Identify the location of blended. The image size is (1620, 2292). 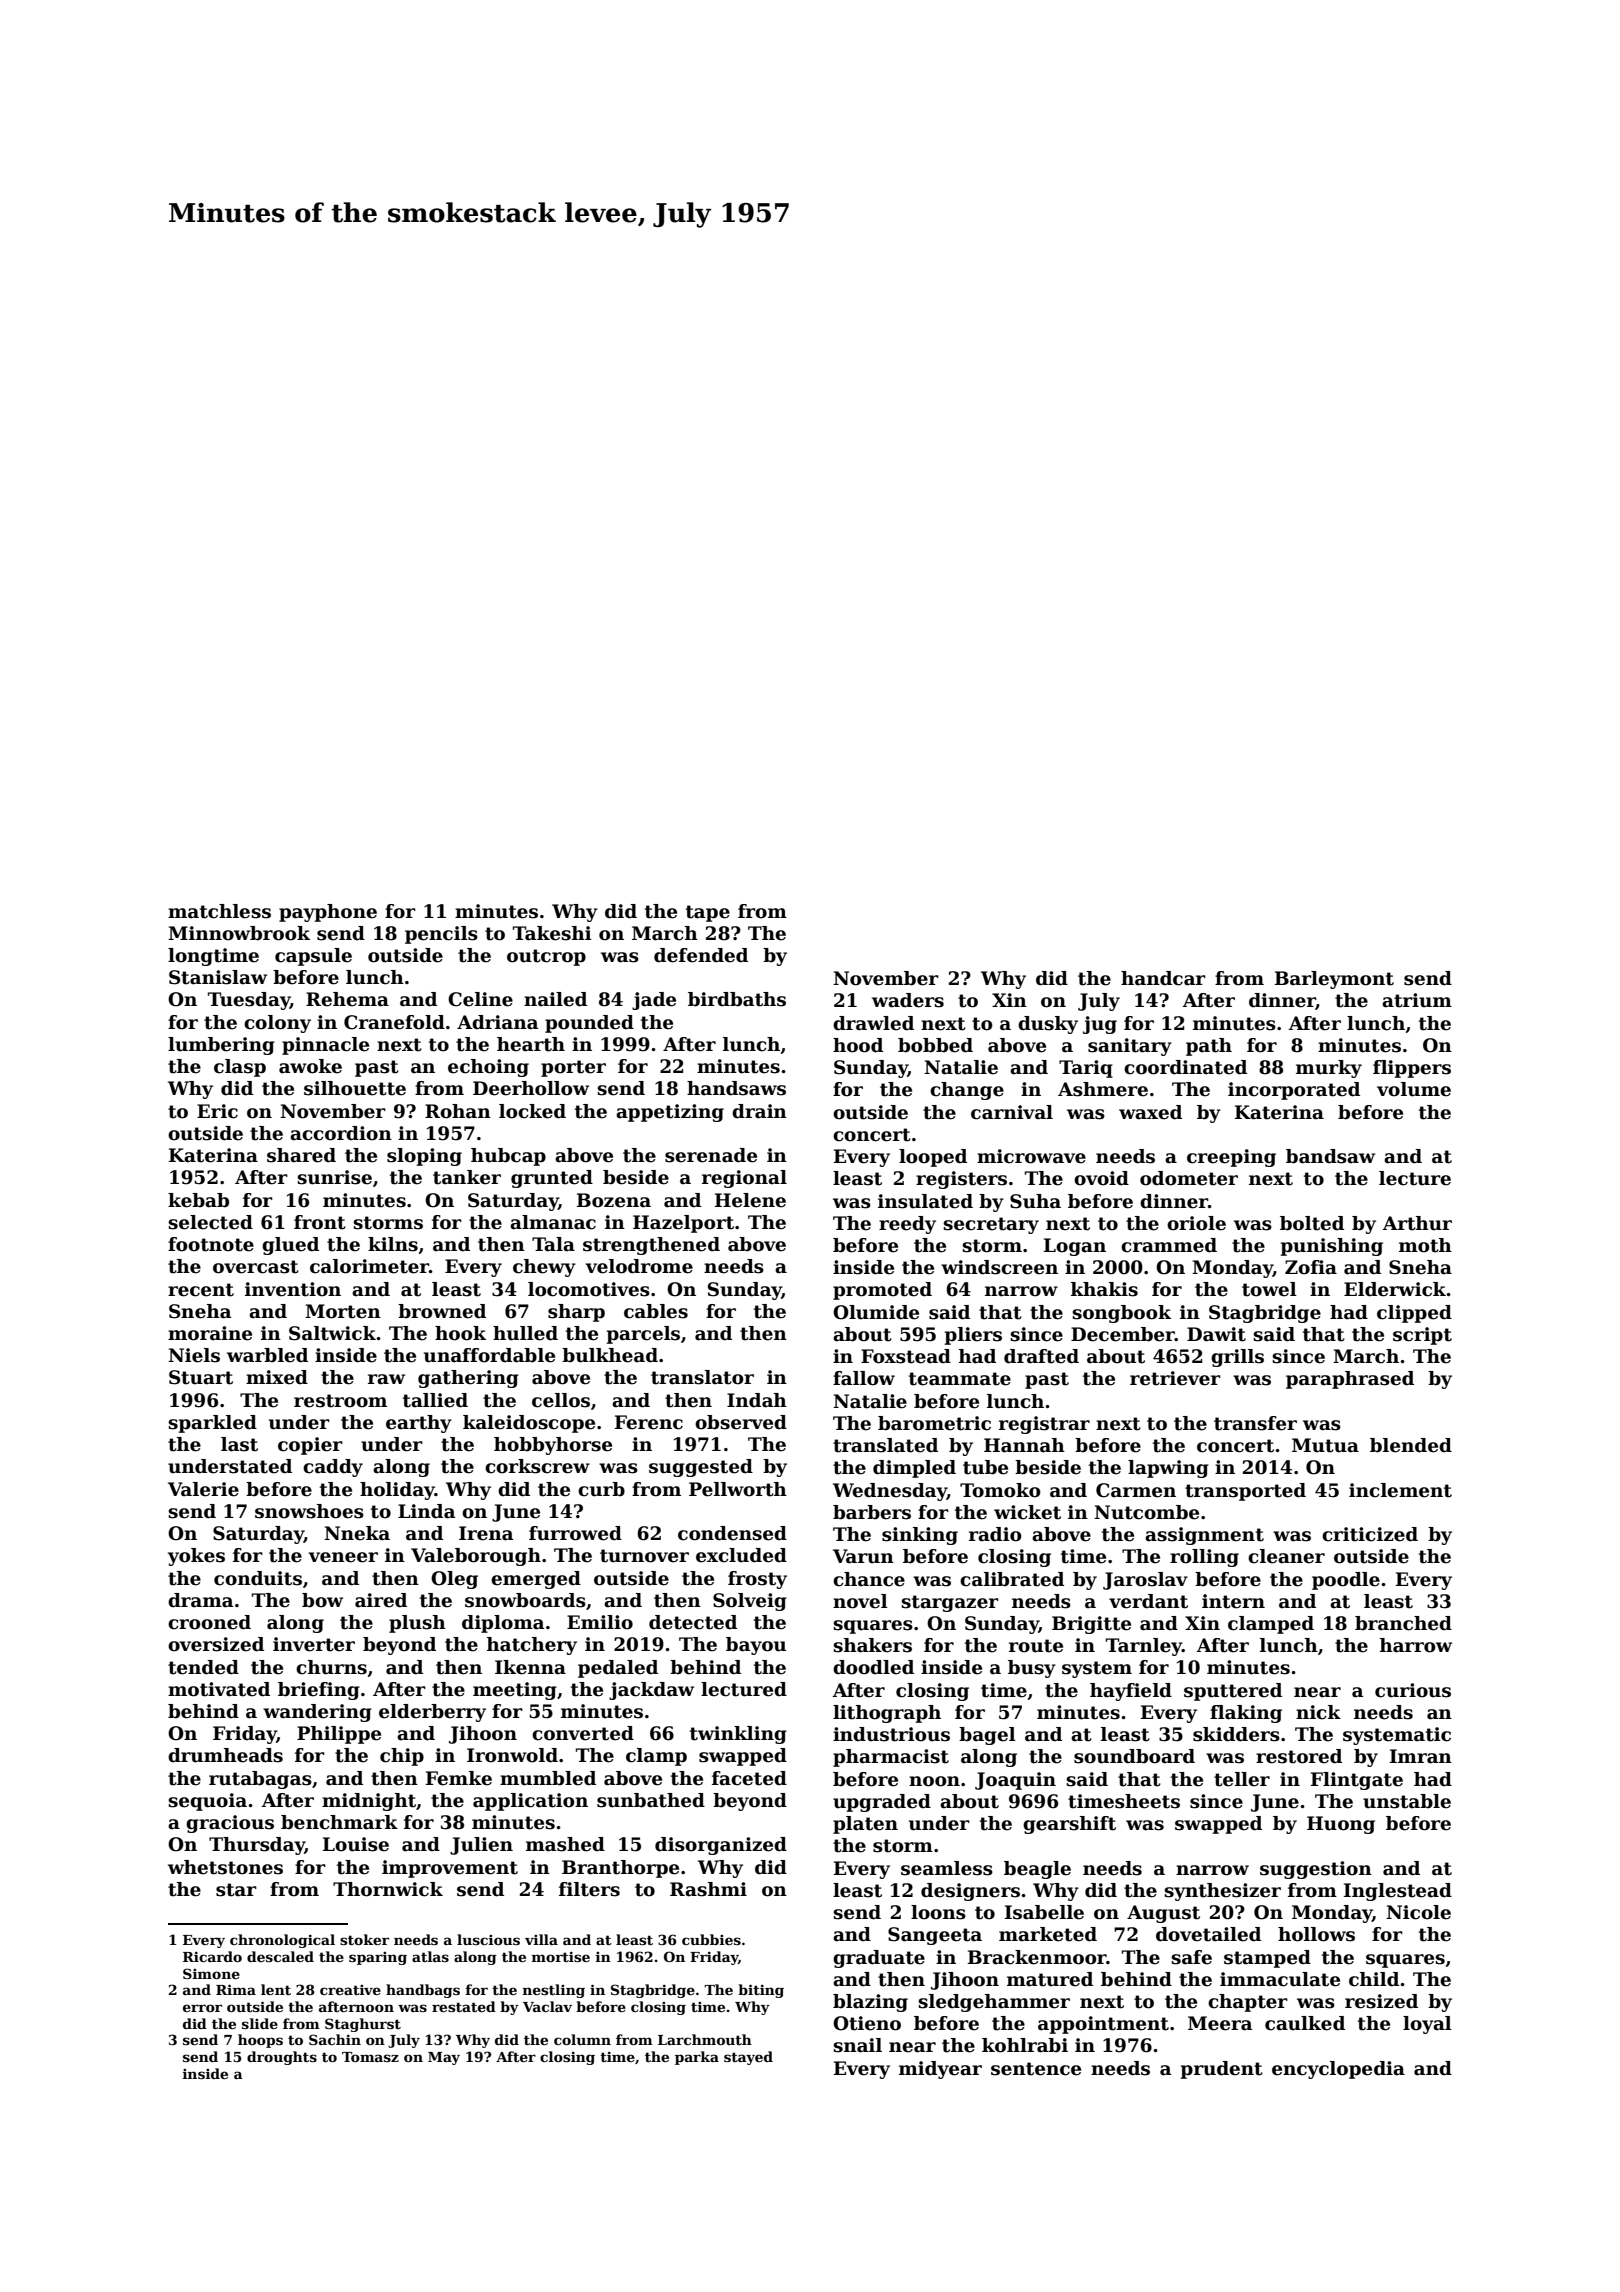
(1411, 1445).
